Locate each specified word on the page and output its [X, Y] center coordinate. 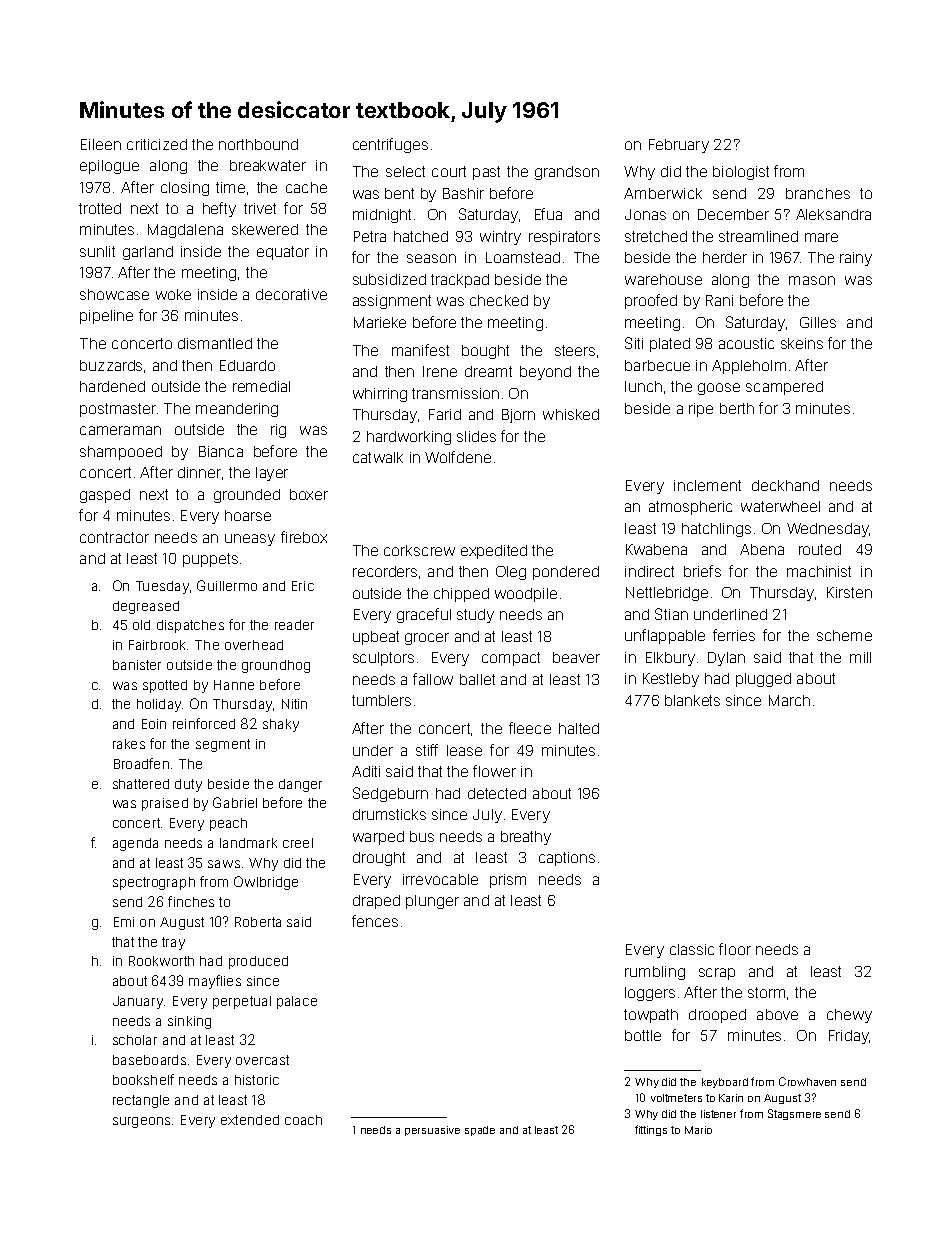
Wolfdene [458, 457]
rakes [129, 744]
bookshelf [143, 1079]
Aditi [366, 771]
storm [766, 992]
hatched [421, 236]
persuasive [432, 1131]
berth [737, 408]
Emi [124, 922]
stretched [656, 236]
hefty [219, 209]
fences [375, 921]
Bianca [221, 451]
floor [735, 949]
